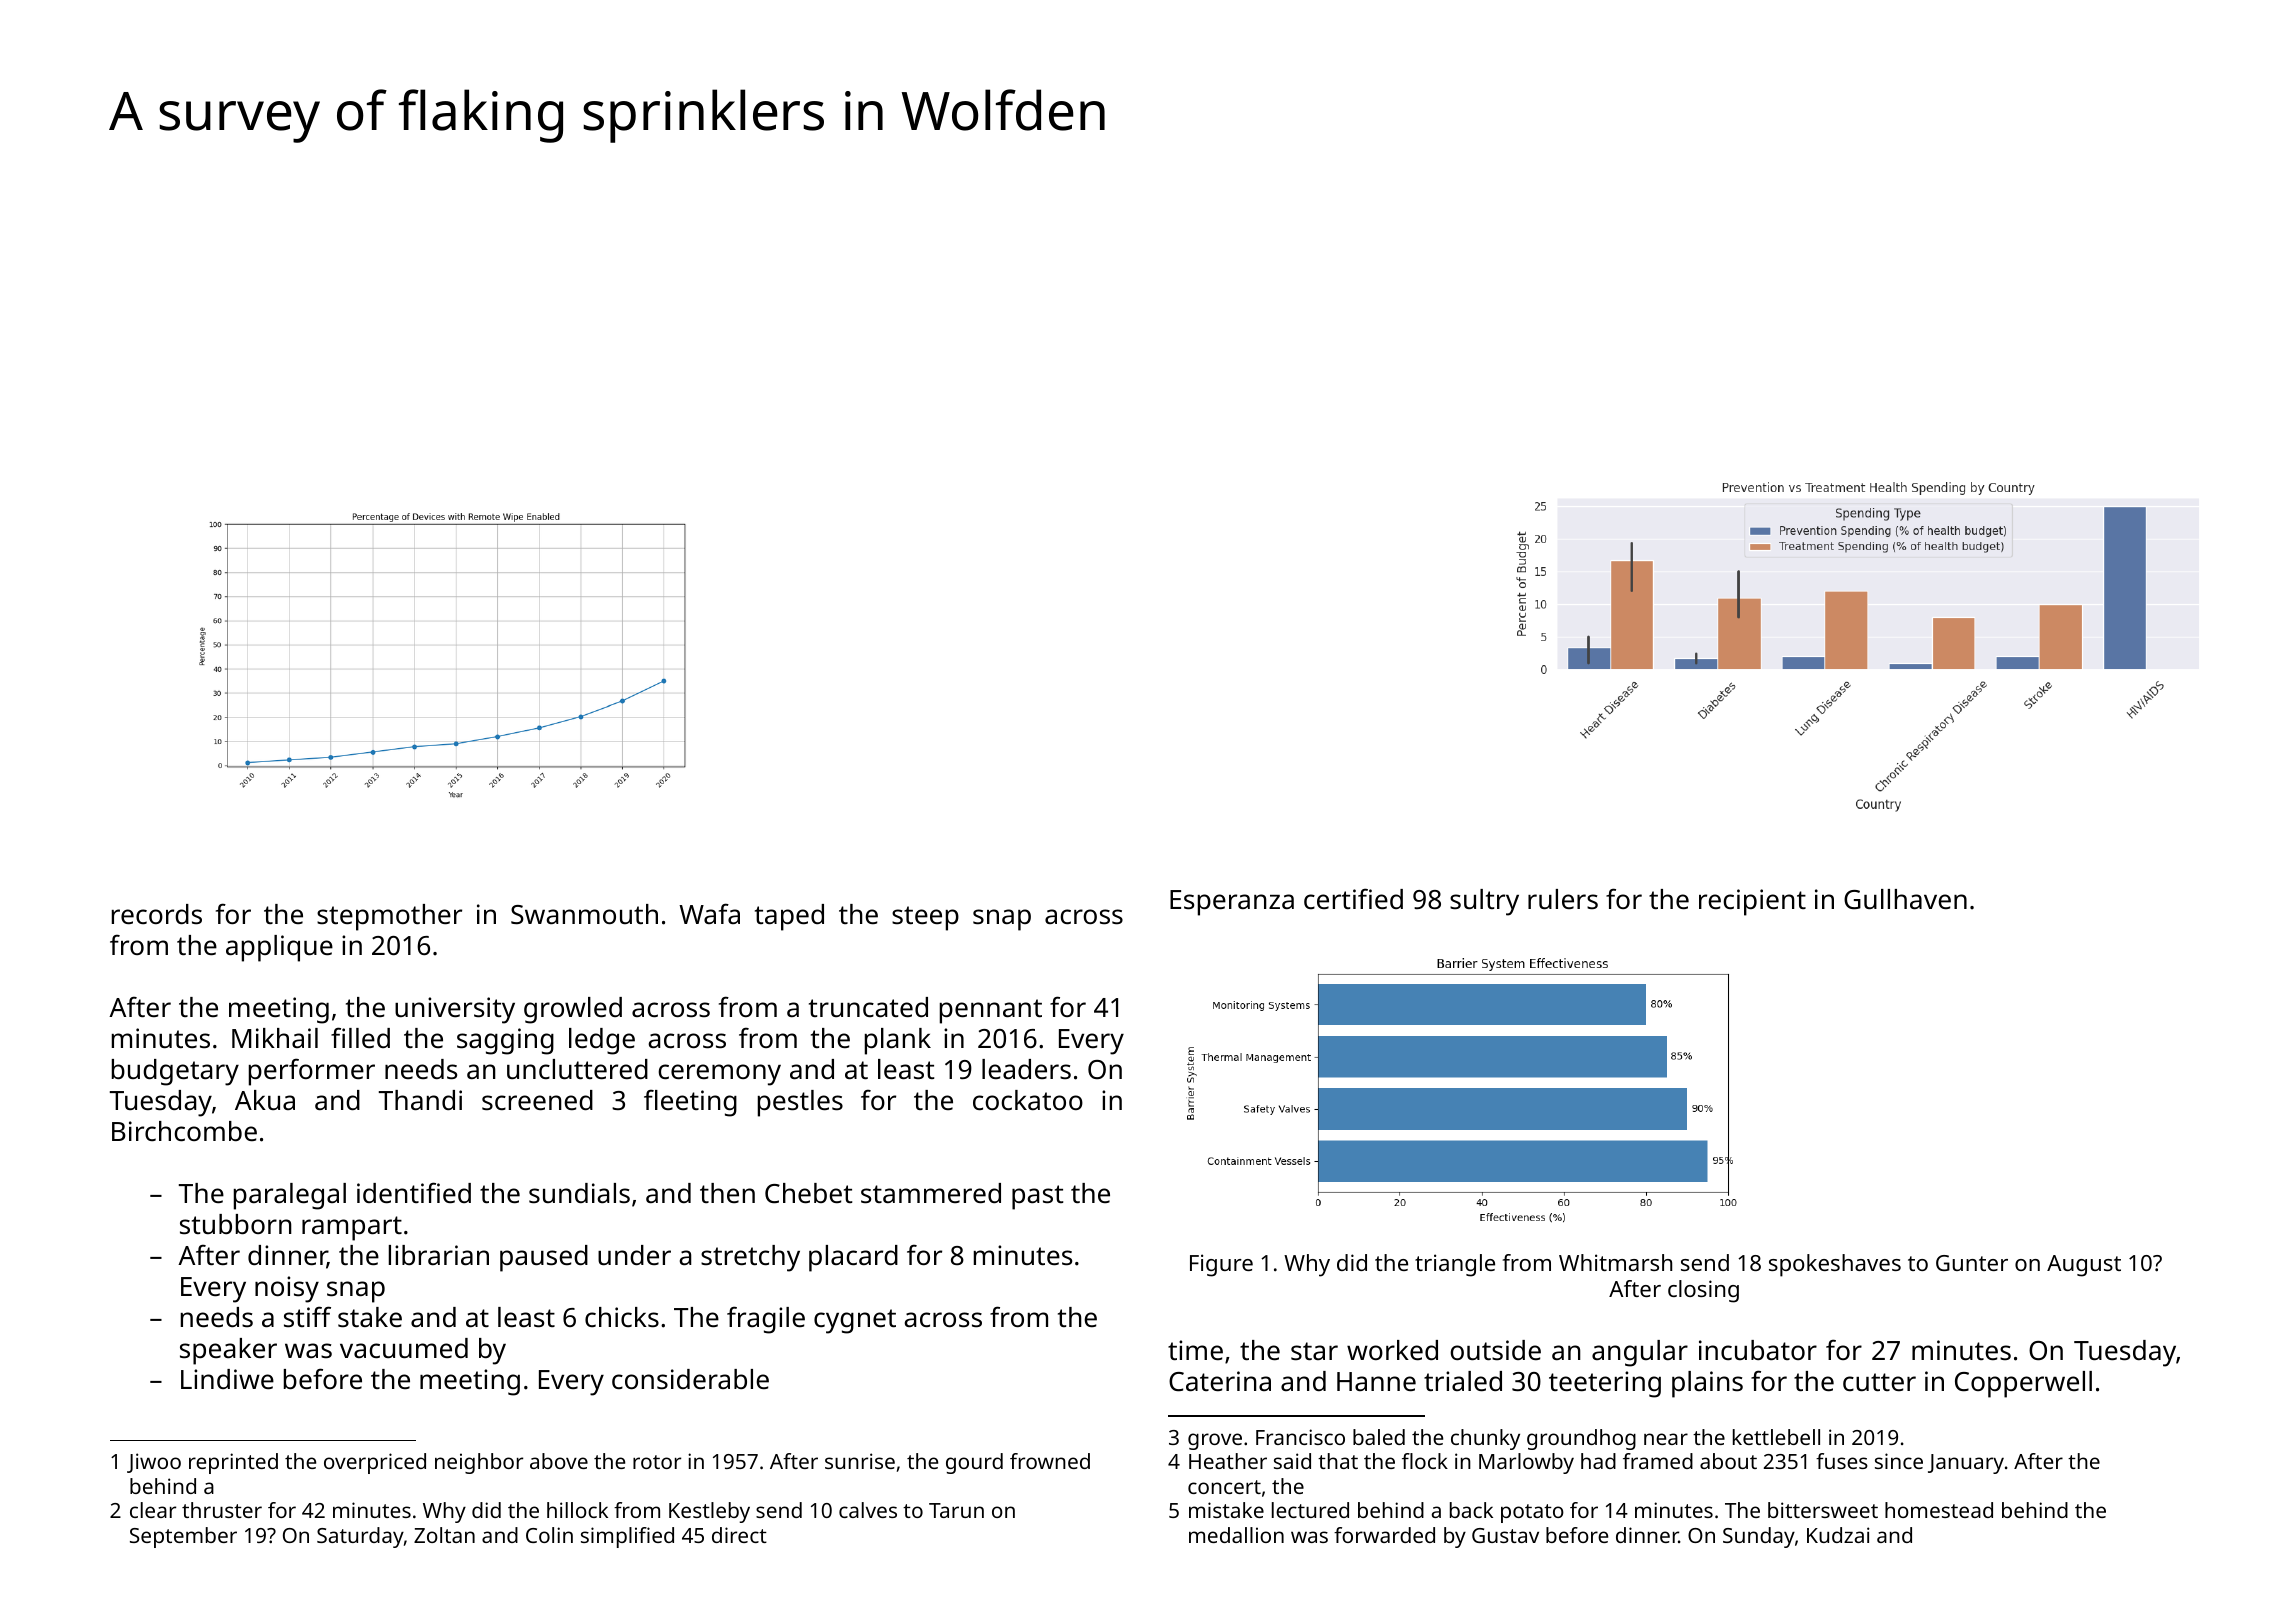  What do you see at coordinates (709, 913) in the screenshot?
I see `Wafa` at bounding box center [709, 913].
